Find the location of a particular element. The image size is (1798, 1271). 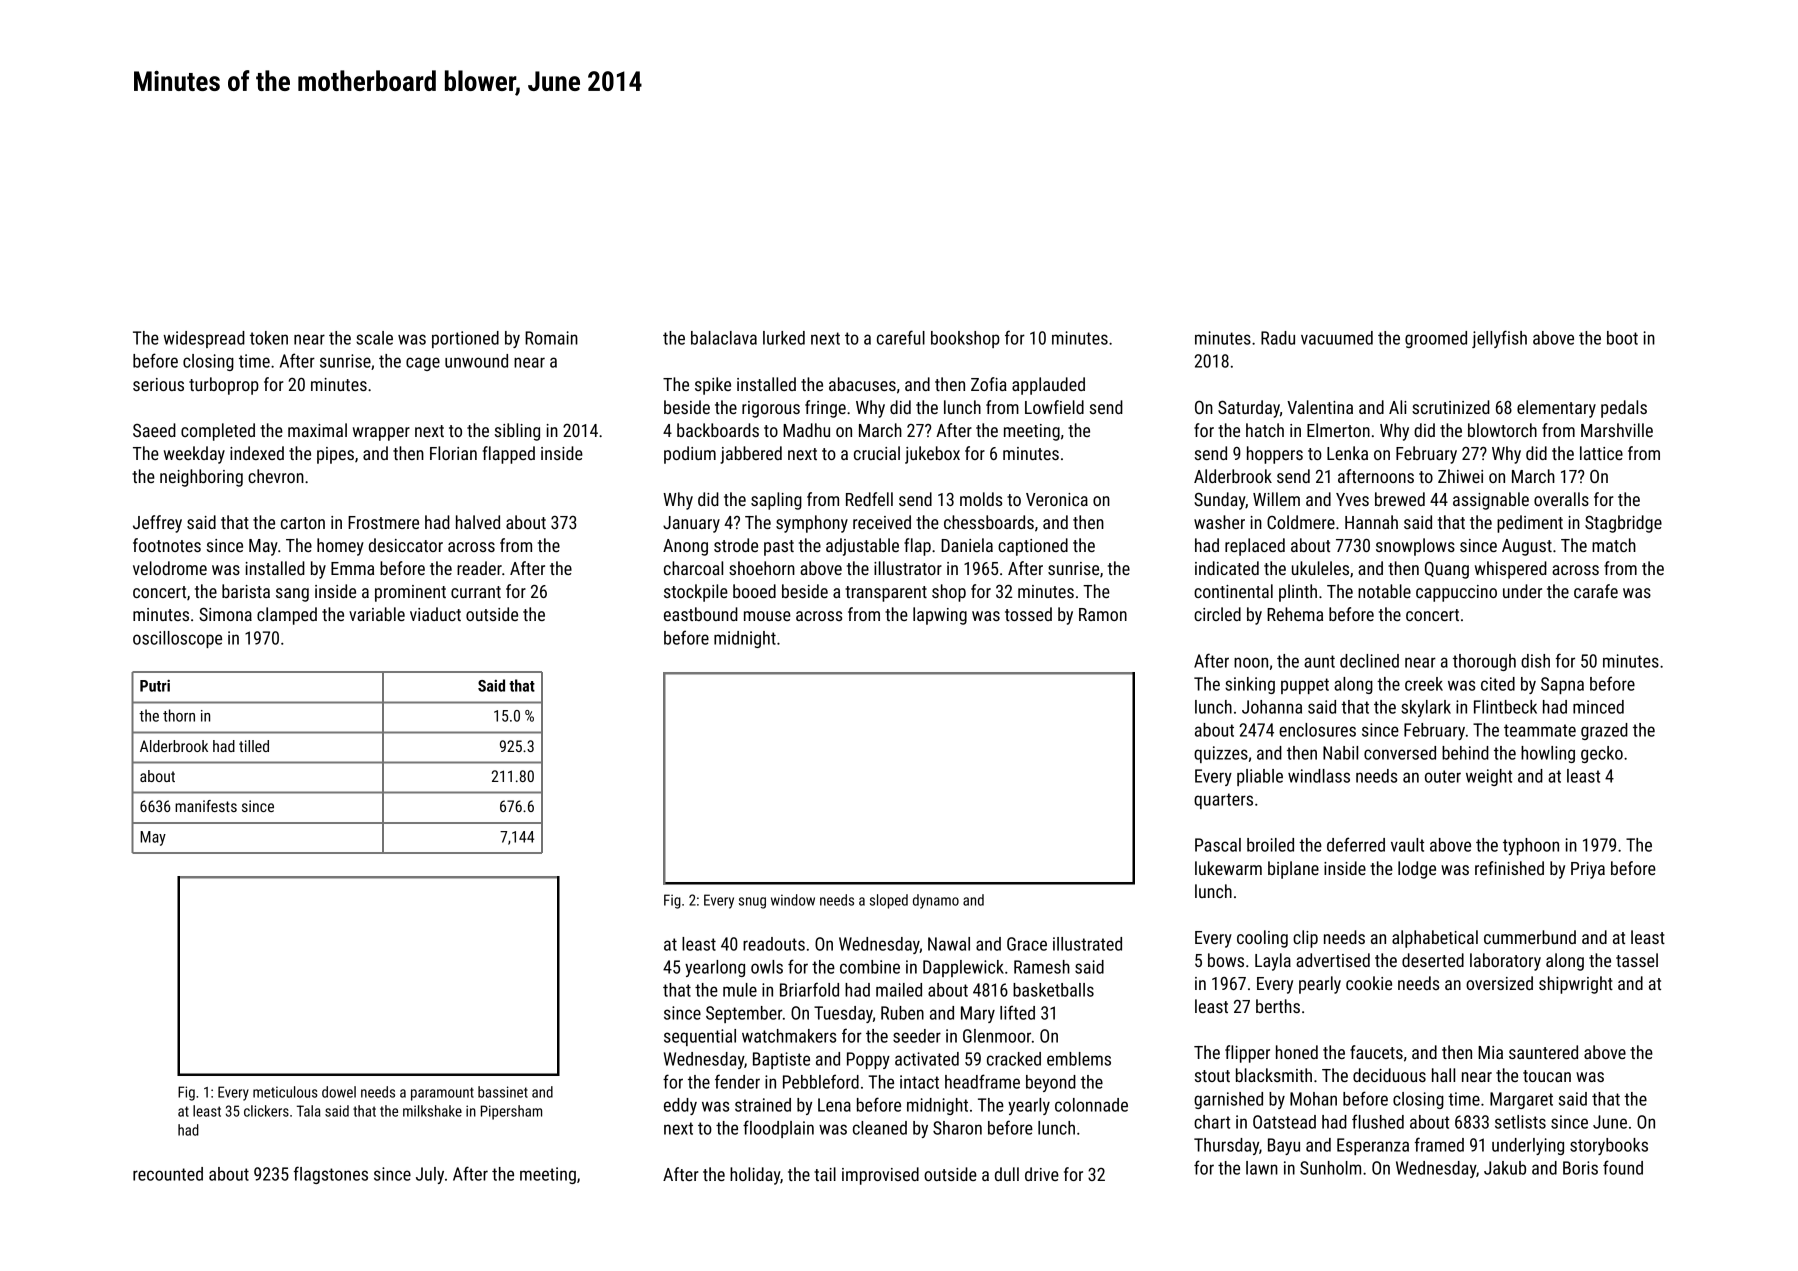

token is located at coordinates (269, 338).
